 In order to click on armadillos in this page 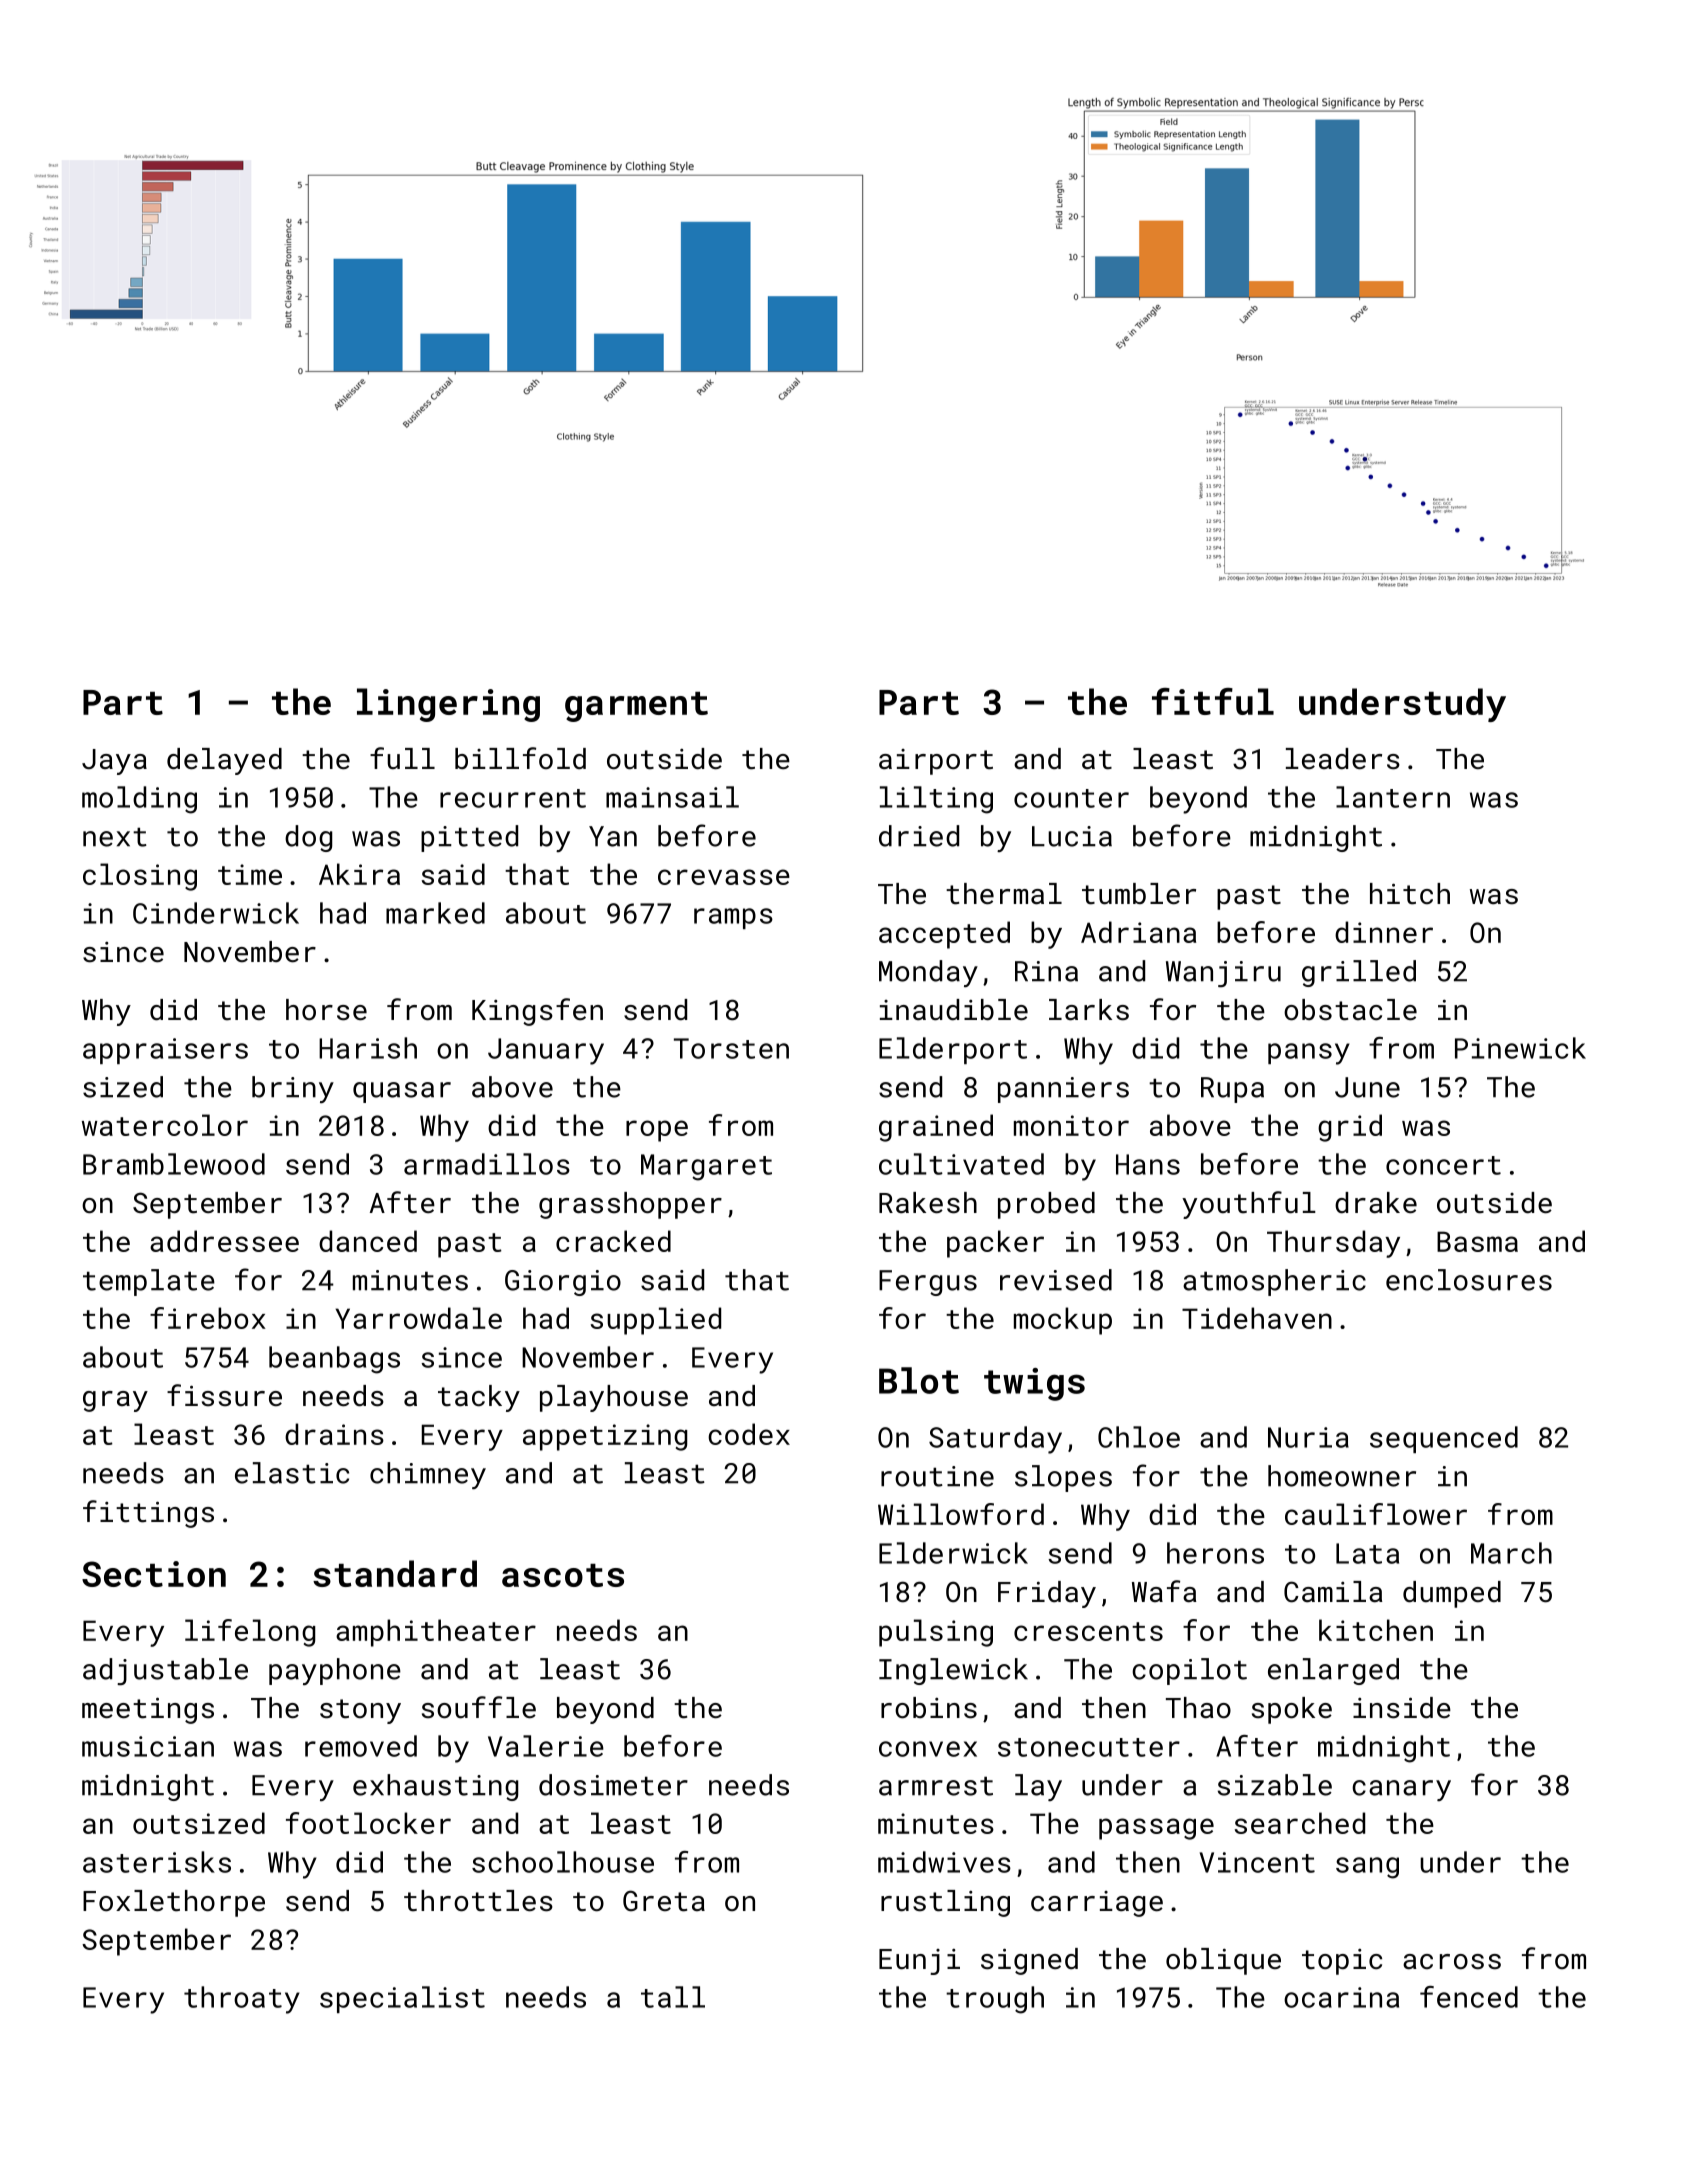, I will do `click(487, 1164)`.
